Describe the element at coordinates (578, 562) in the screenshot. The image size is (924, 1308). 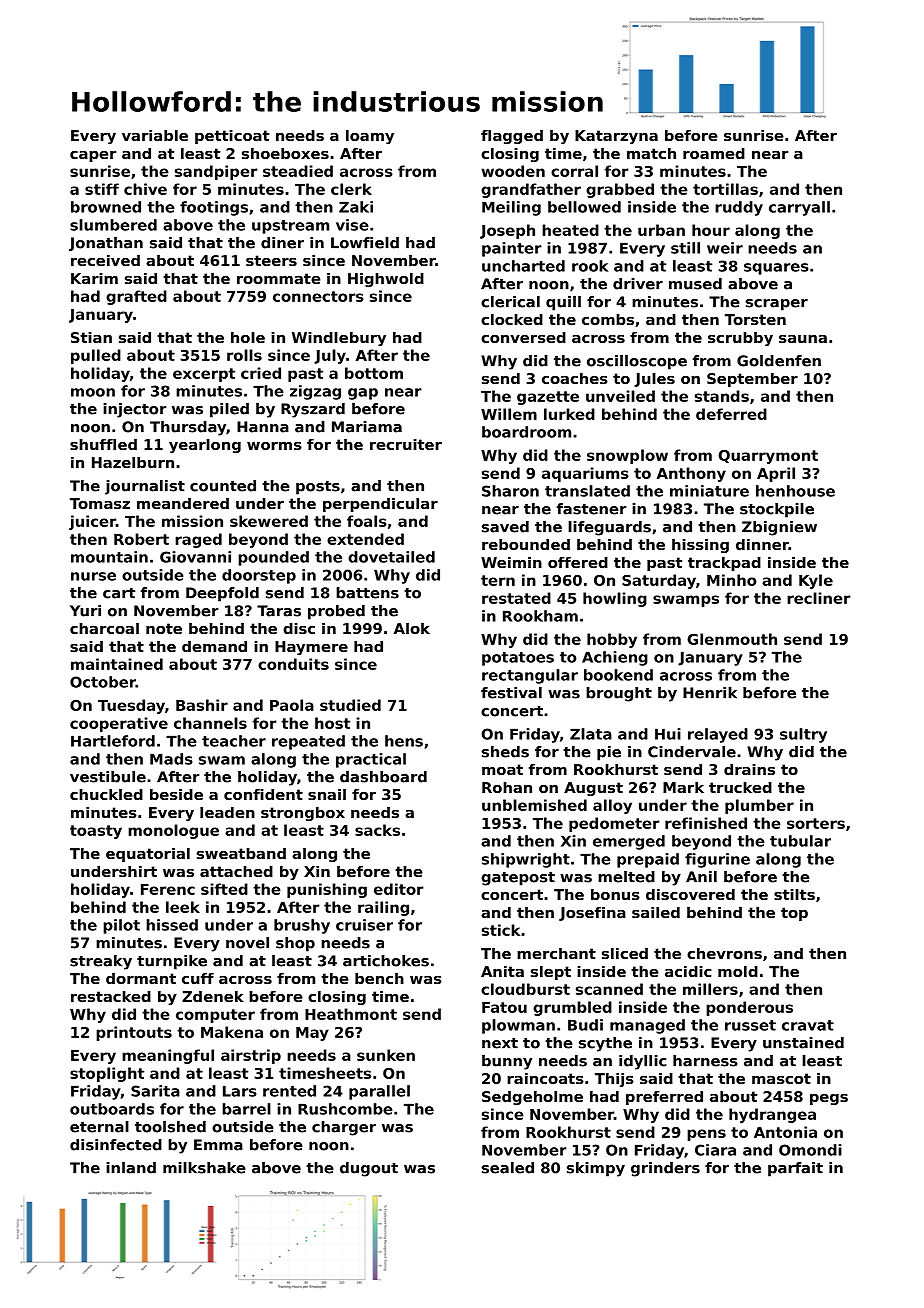
I see `offered` at that location.
